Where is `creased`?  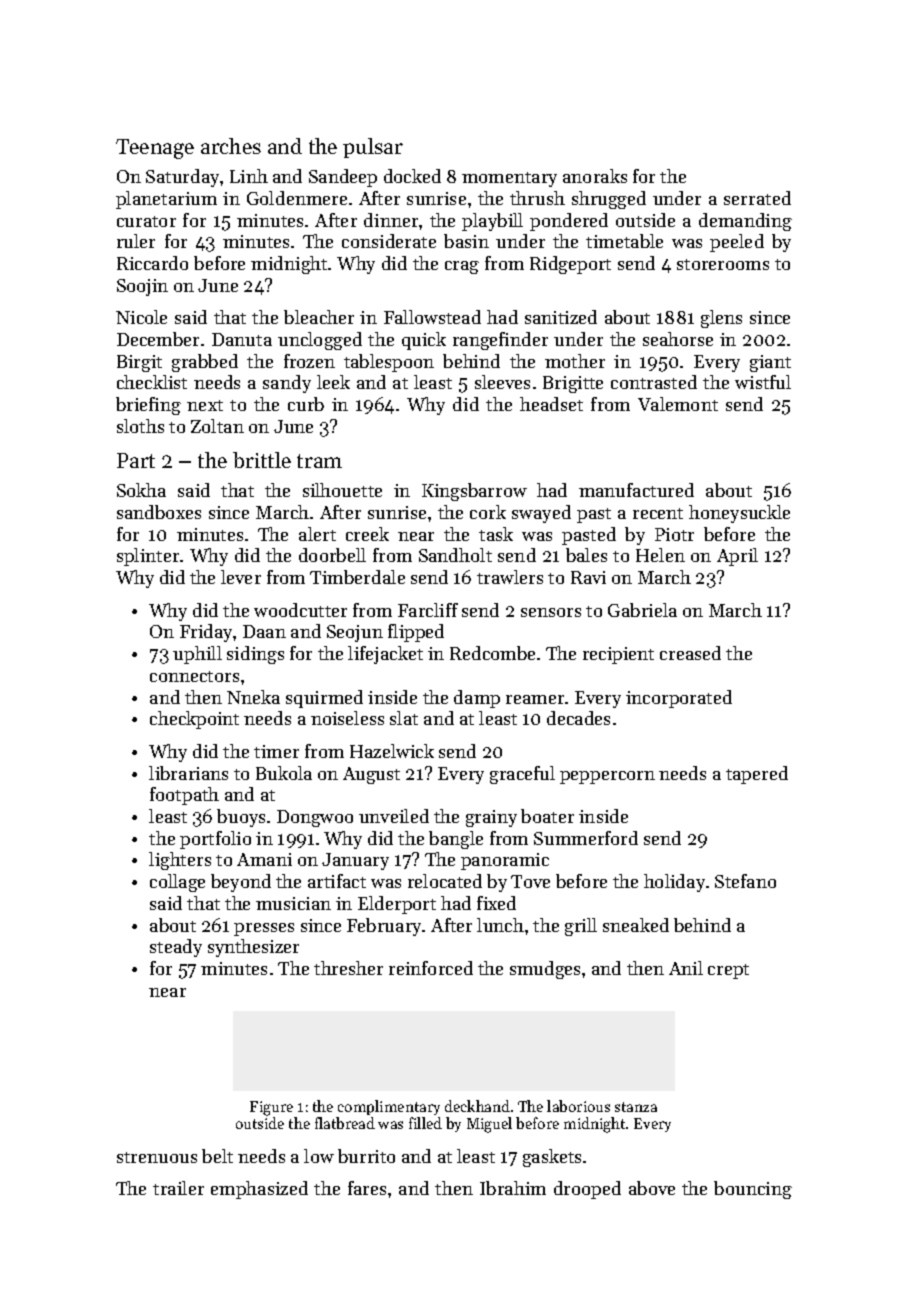
creased is located at coordinates (690, 653).
